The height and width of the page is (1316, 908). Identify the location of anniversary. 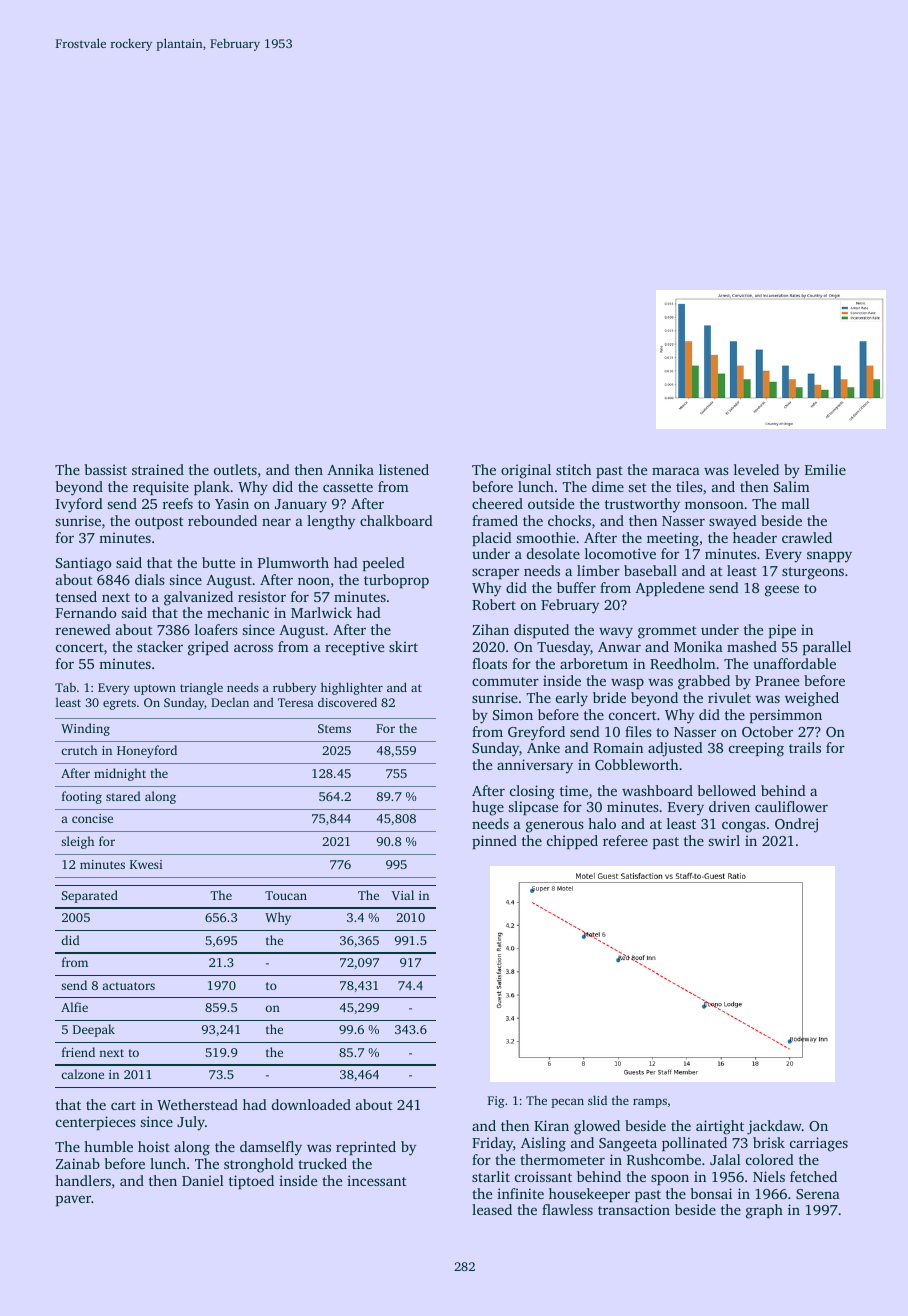
(535, 766).
